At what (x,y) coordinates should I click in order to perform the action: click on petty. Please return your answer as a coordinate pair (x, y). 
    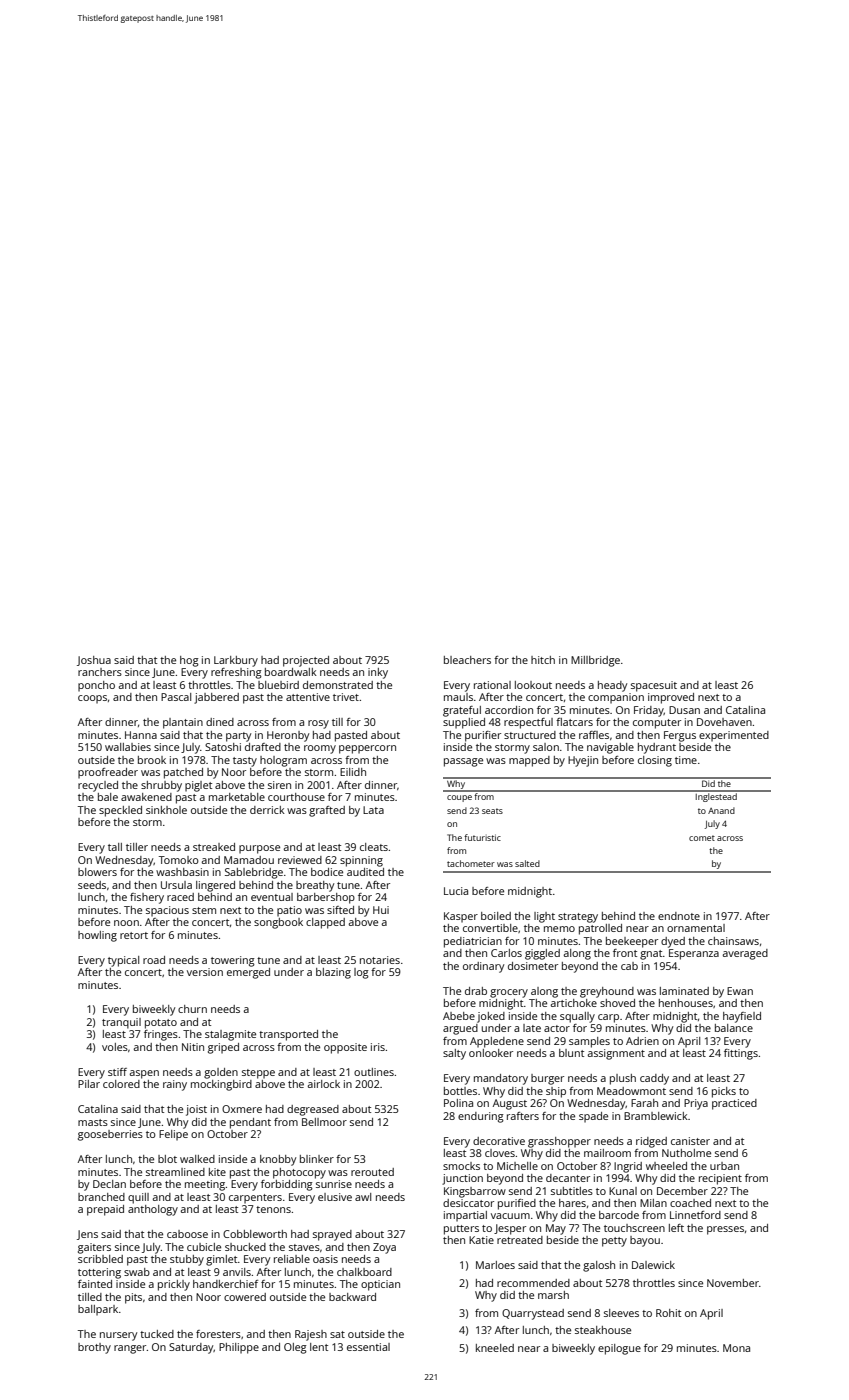
    Looking at the image, I should click on (614, 1242).
